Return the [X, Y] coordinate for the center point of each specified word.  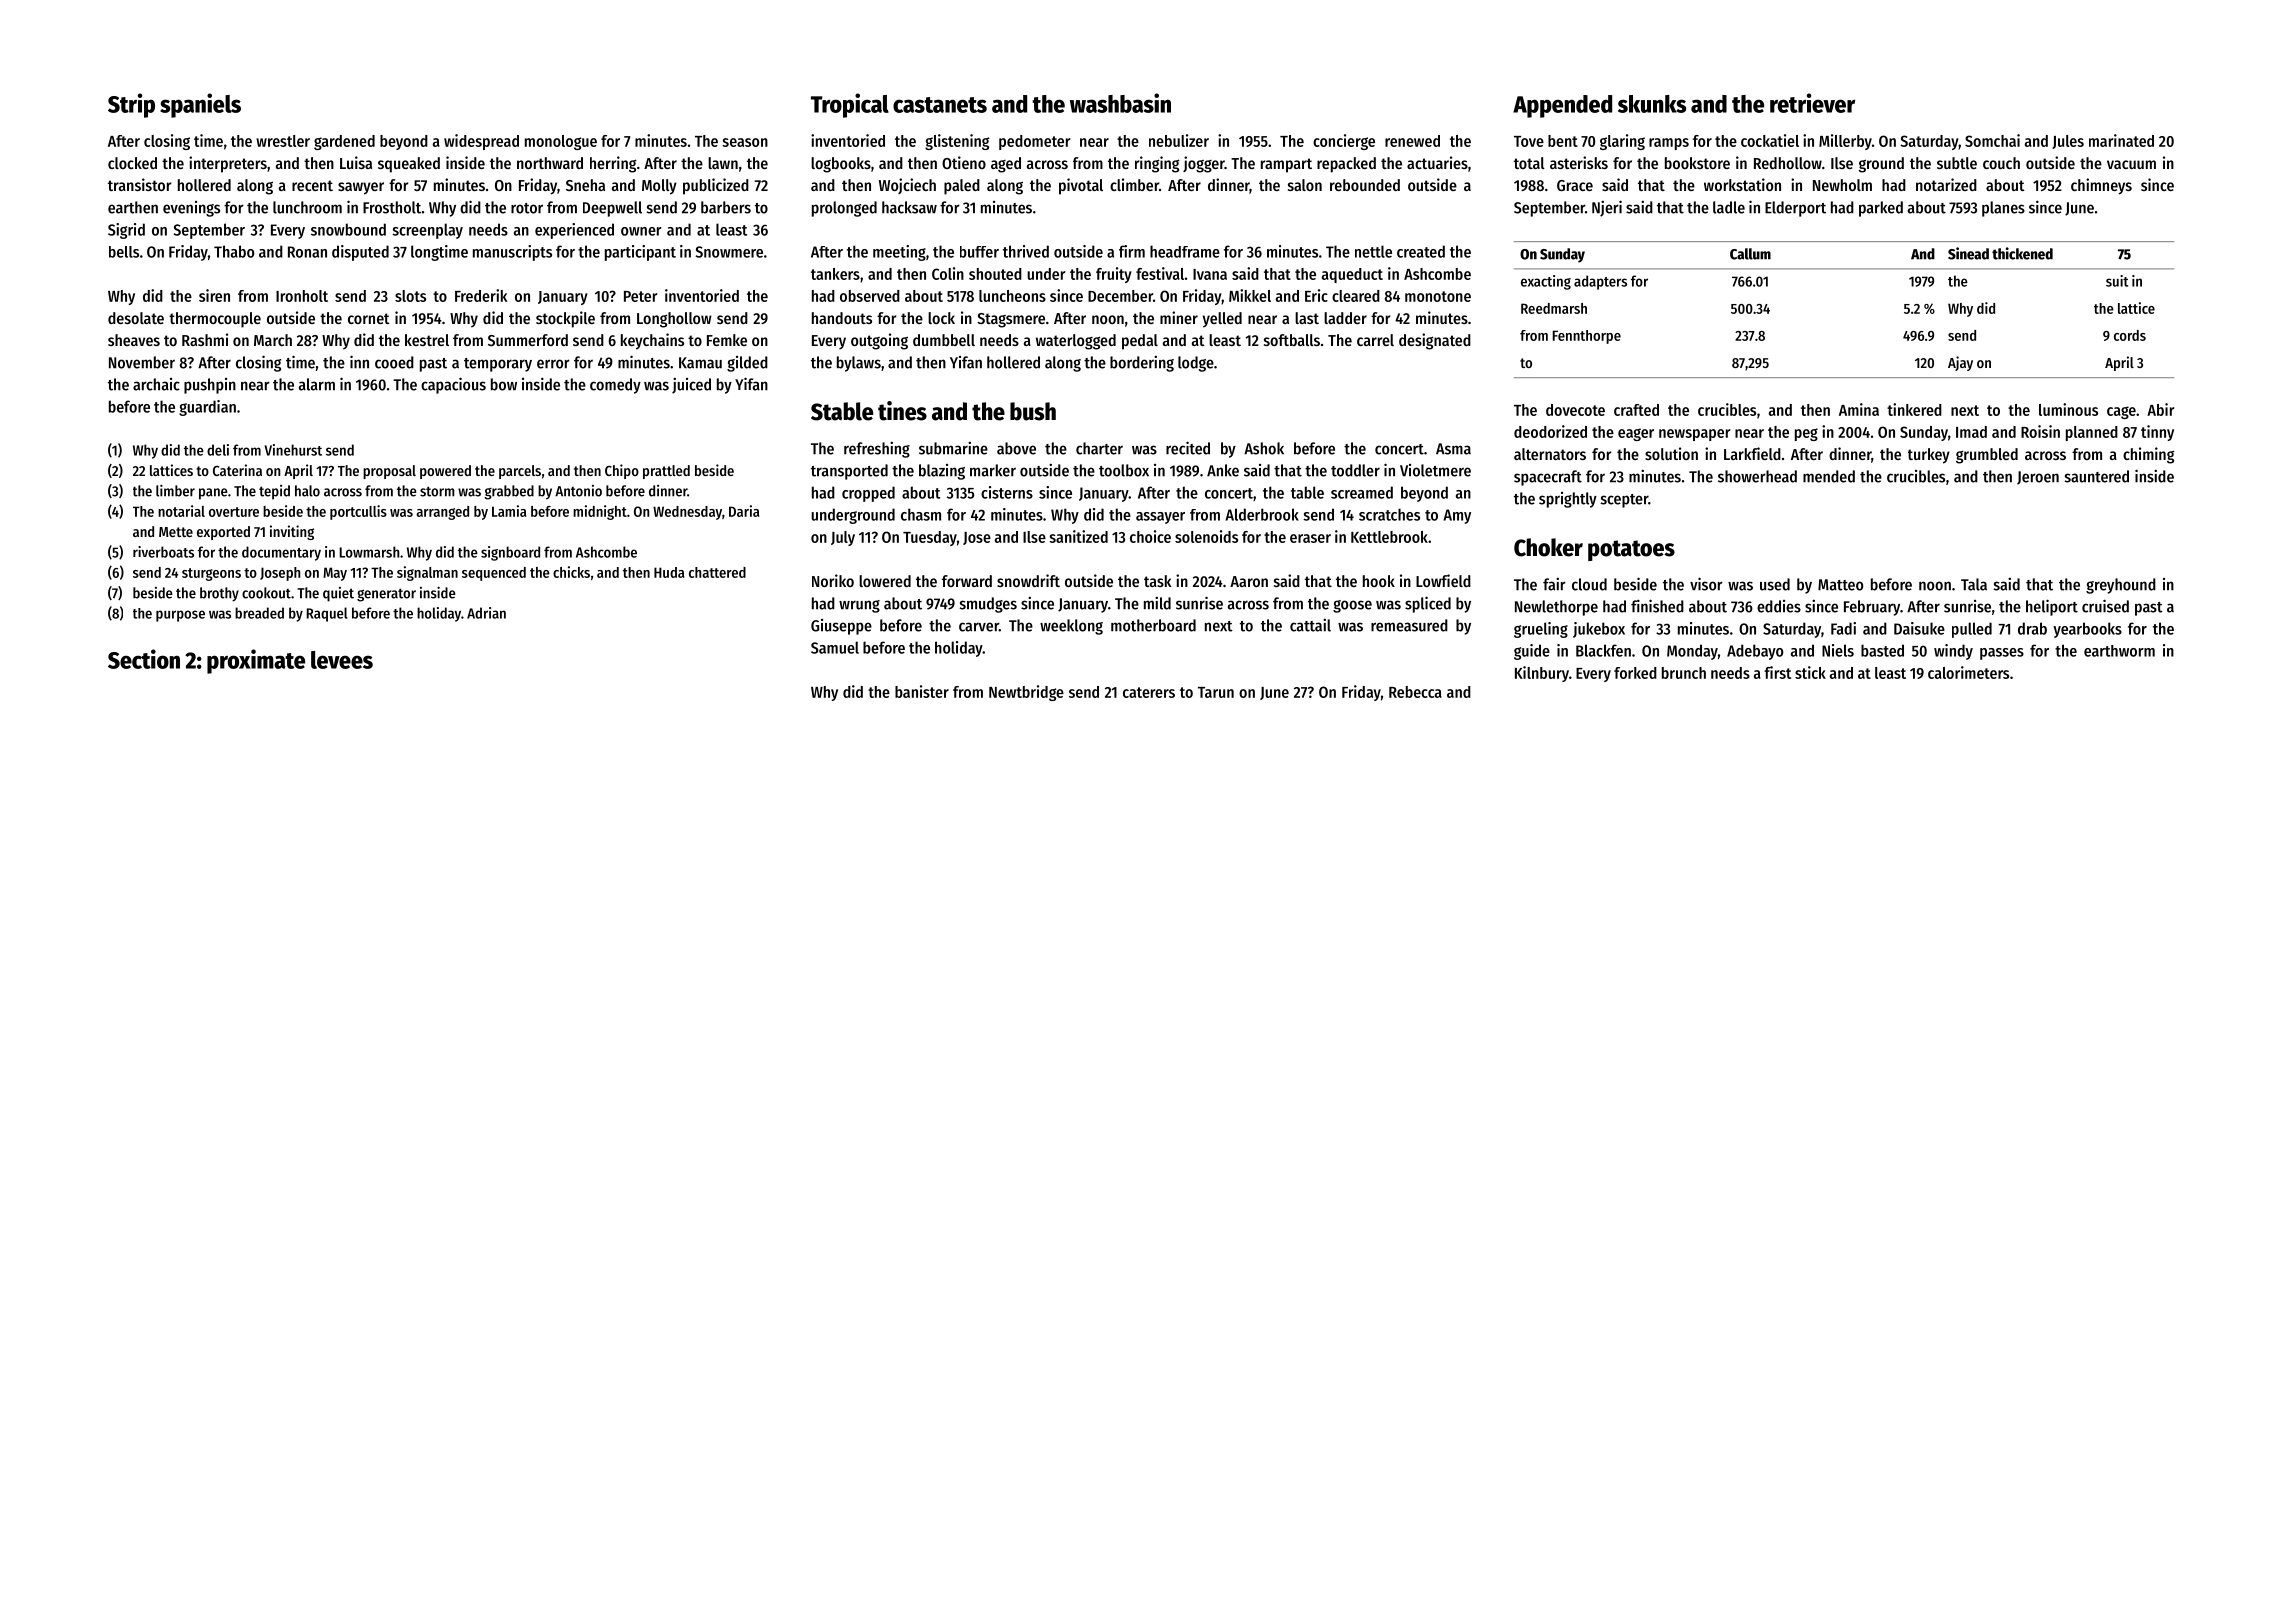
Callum [1750, 254]
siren [214, 295]
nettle [1373, 251]
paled [962, 187]
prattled [666, 472]
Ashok [1264, 448]
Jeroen [2038, 478]
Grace [1575, 185]
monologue [561, 142]
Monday [1692, 652]
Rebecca [1415, 692]
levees [342, 660]
